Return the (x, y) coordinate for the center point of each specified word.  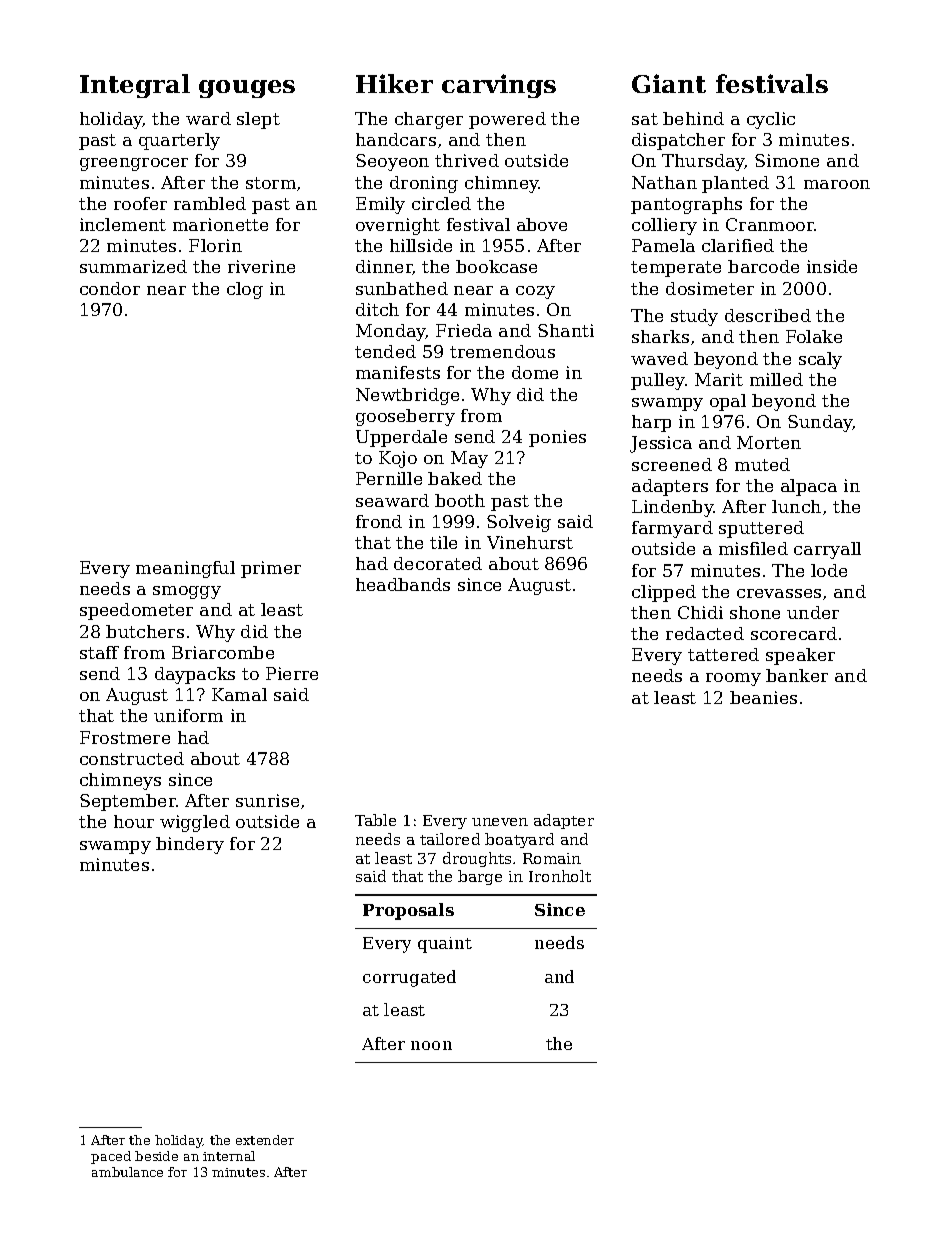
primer (271, 569)
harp (651, 423)
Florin (215, 245)
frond (379, 521)
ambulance (127, 1172)
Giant (669, 83)
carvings (499, 86)
